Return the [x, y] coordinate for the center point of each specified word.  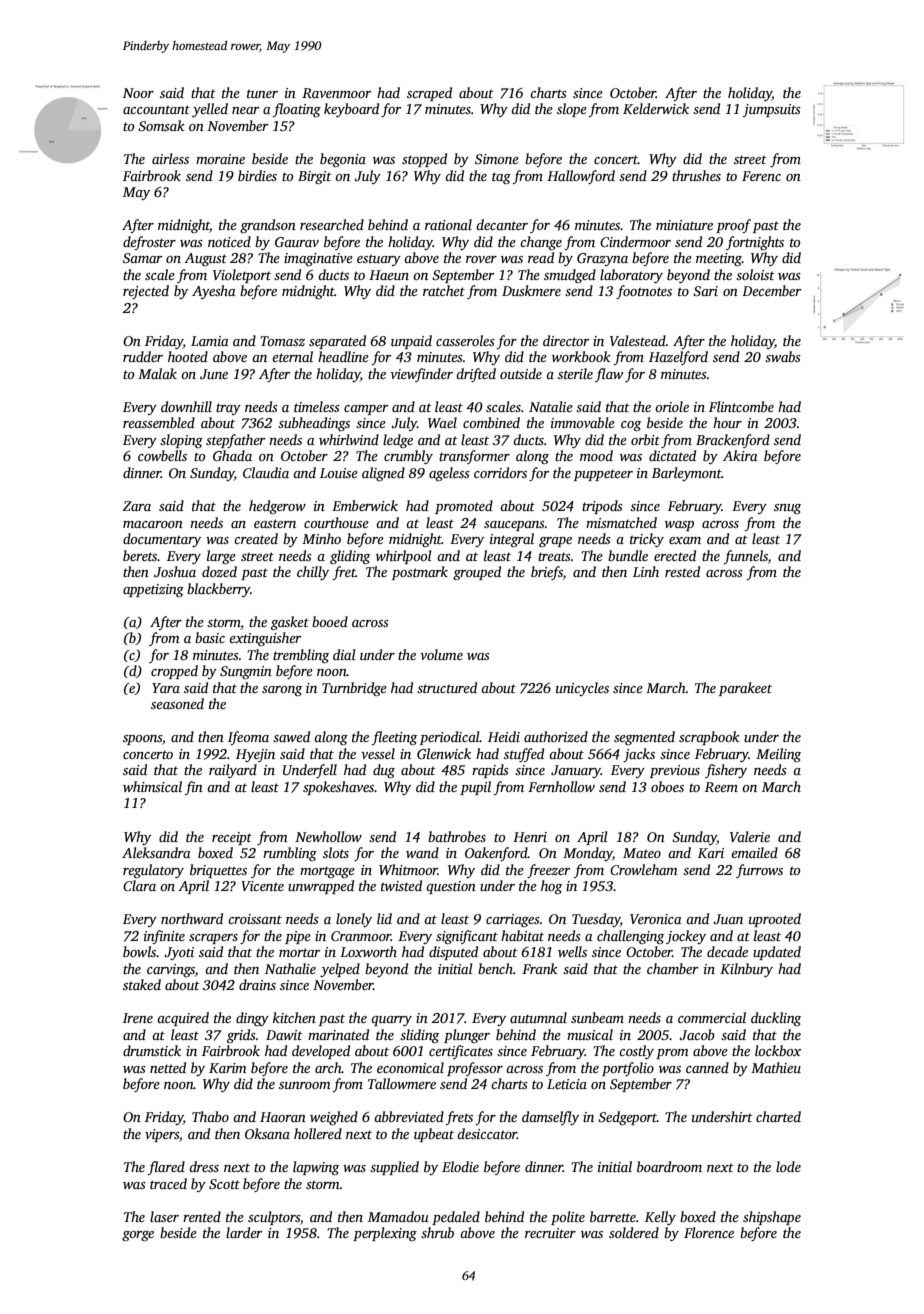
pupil [475, 788]
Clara [139, 885]
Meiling [778, 755]
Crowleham [644, 869]
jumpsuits [772, 110]
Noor [138, 93]
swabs [783, 356]
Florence [709, 1232]
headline [343, 356]
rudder [143, 356]
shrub [437, 1232]
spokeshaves [339, 788]
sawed [291, 736]
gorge [138, 1236]
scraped [429, 94]
